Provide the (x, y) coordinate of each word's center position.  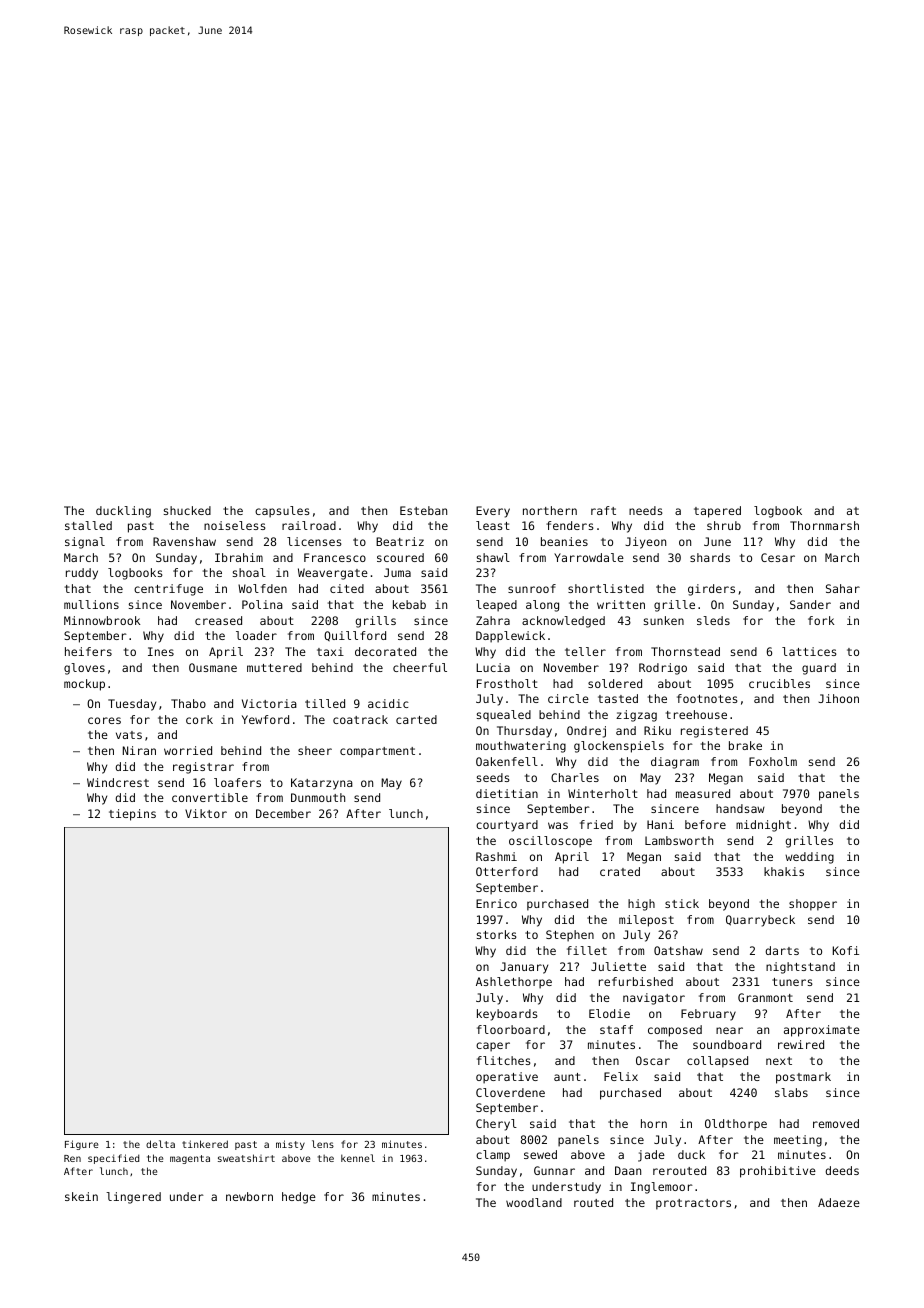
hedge (299, 1198)
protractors (693, 1204)
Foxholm (773, 761)
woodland (534, 1202)
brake (745, 745)
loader (256, 635)
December (283, 813)
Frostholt (507, 683)
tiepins (132, 815)
